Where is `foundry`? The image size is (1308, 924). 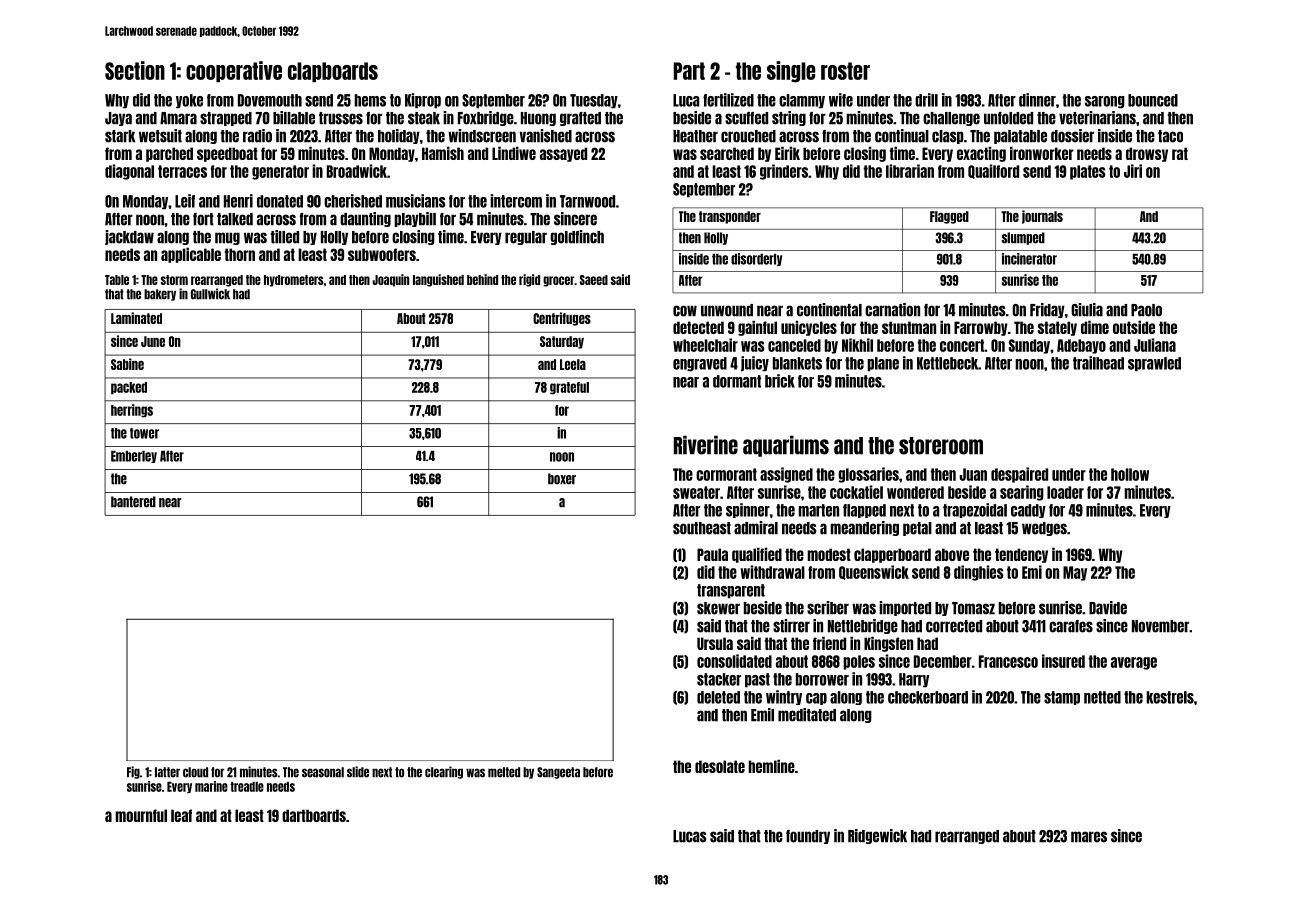
foundry is located at coordinates (808, 837).
